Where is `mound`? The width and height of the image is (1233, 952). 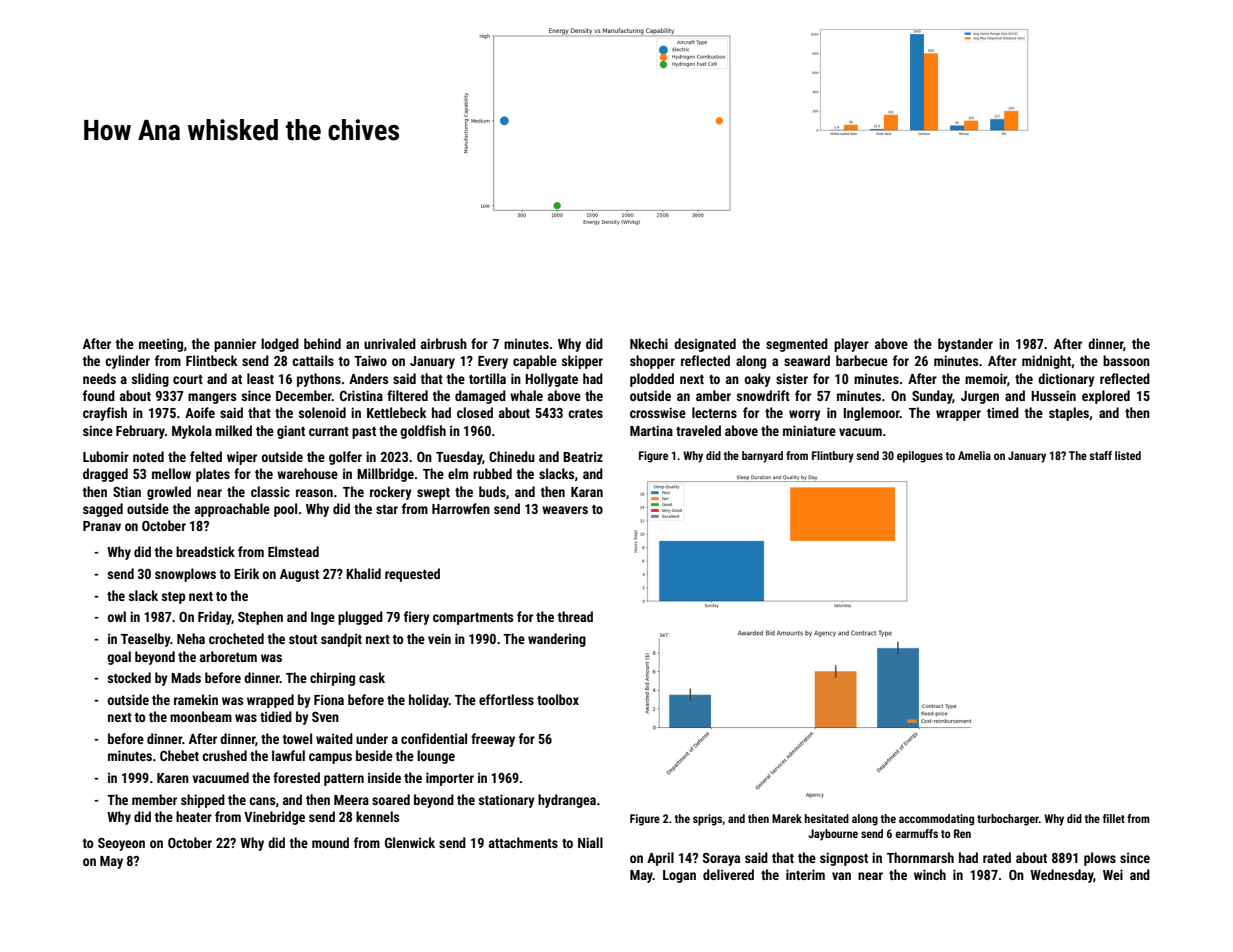
mound is located at coordinates (330, 842).
